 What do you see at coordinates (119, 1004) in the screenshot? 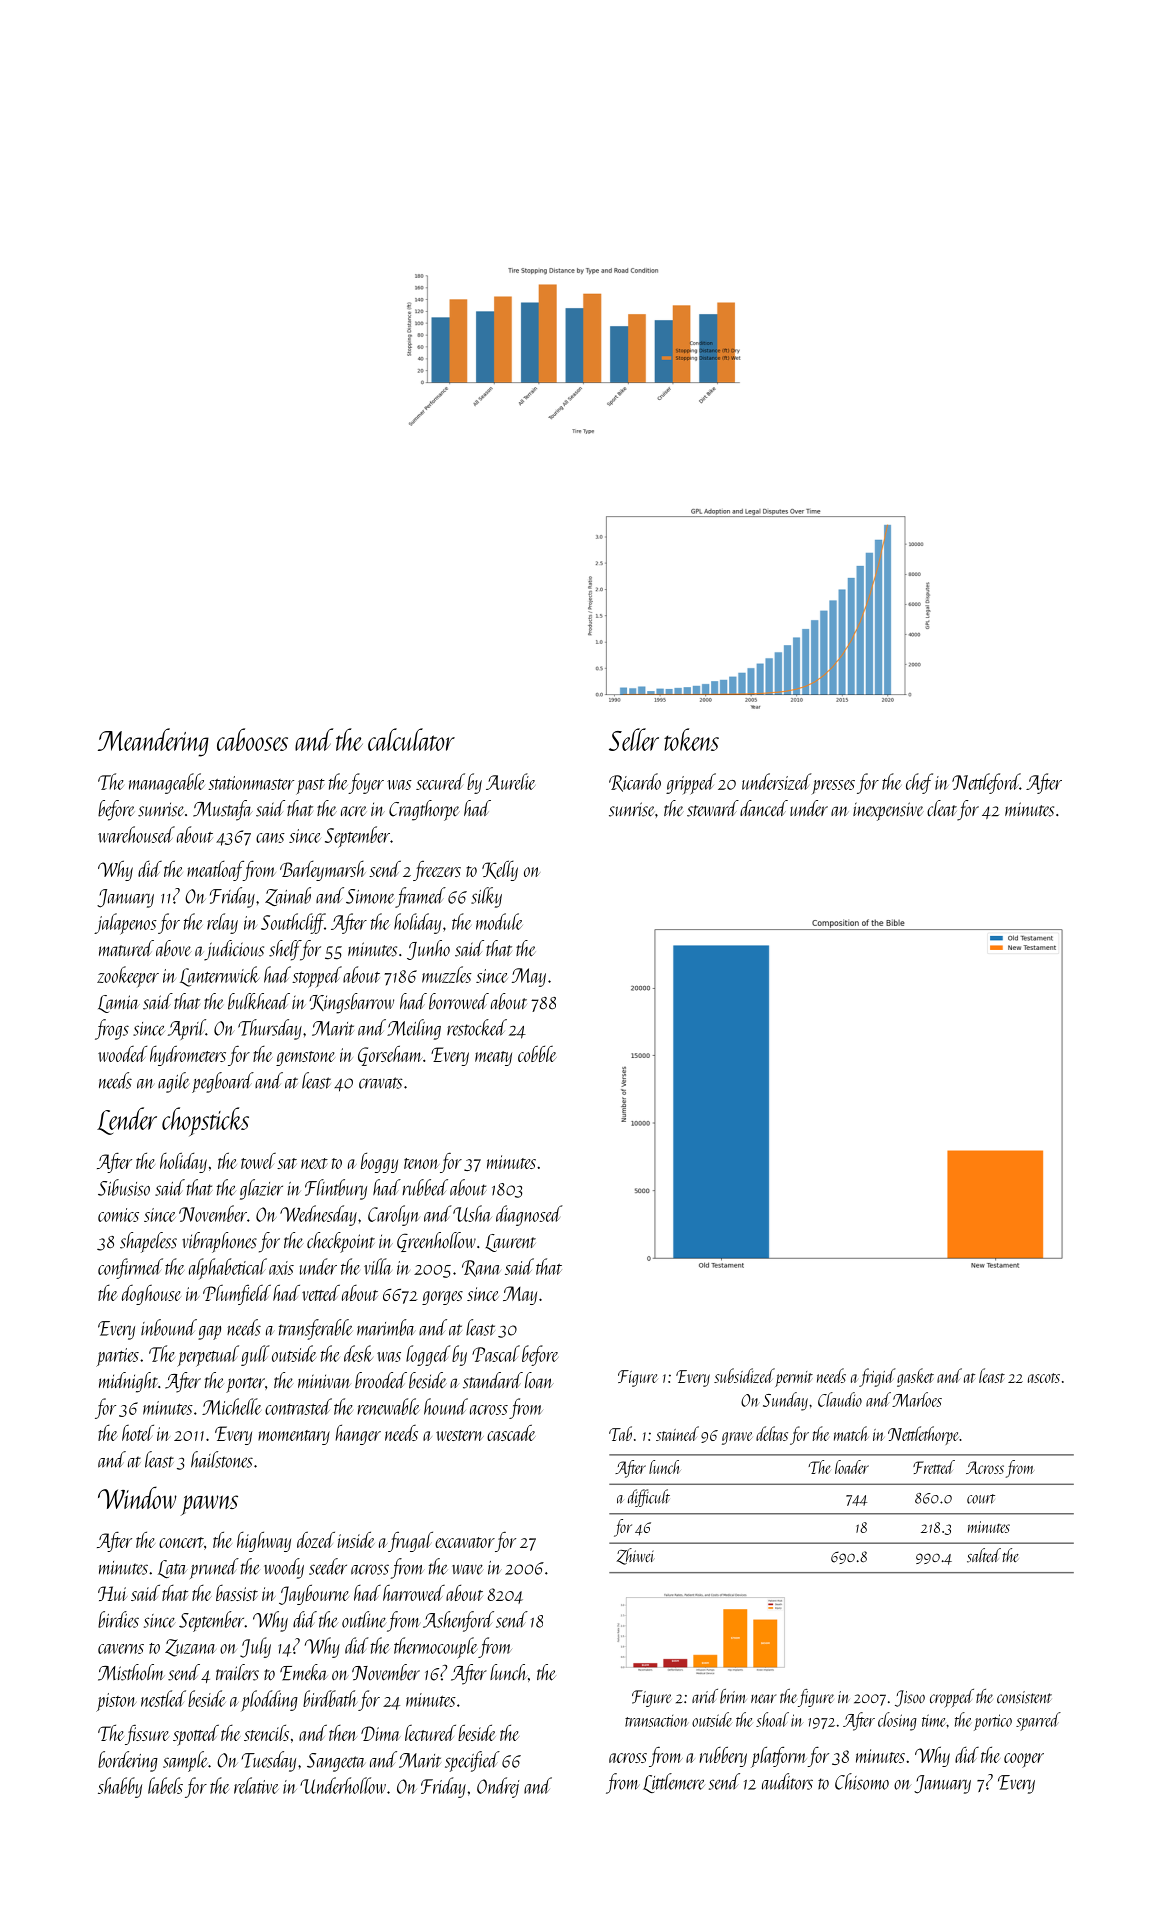
I see `Lamia` at bounding box center [119, 1004].
